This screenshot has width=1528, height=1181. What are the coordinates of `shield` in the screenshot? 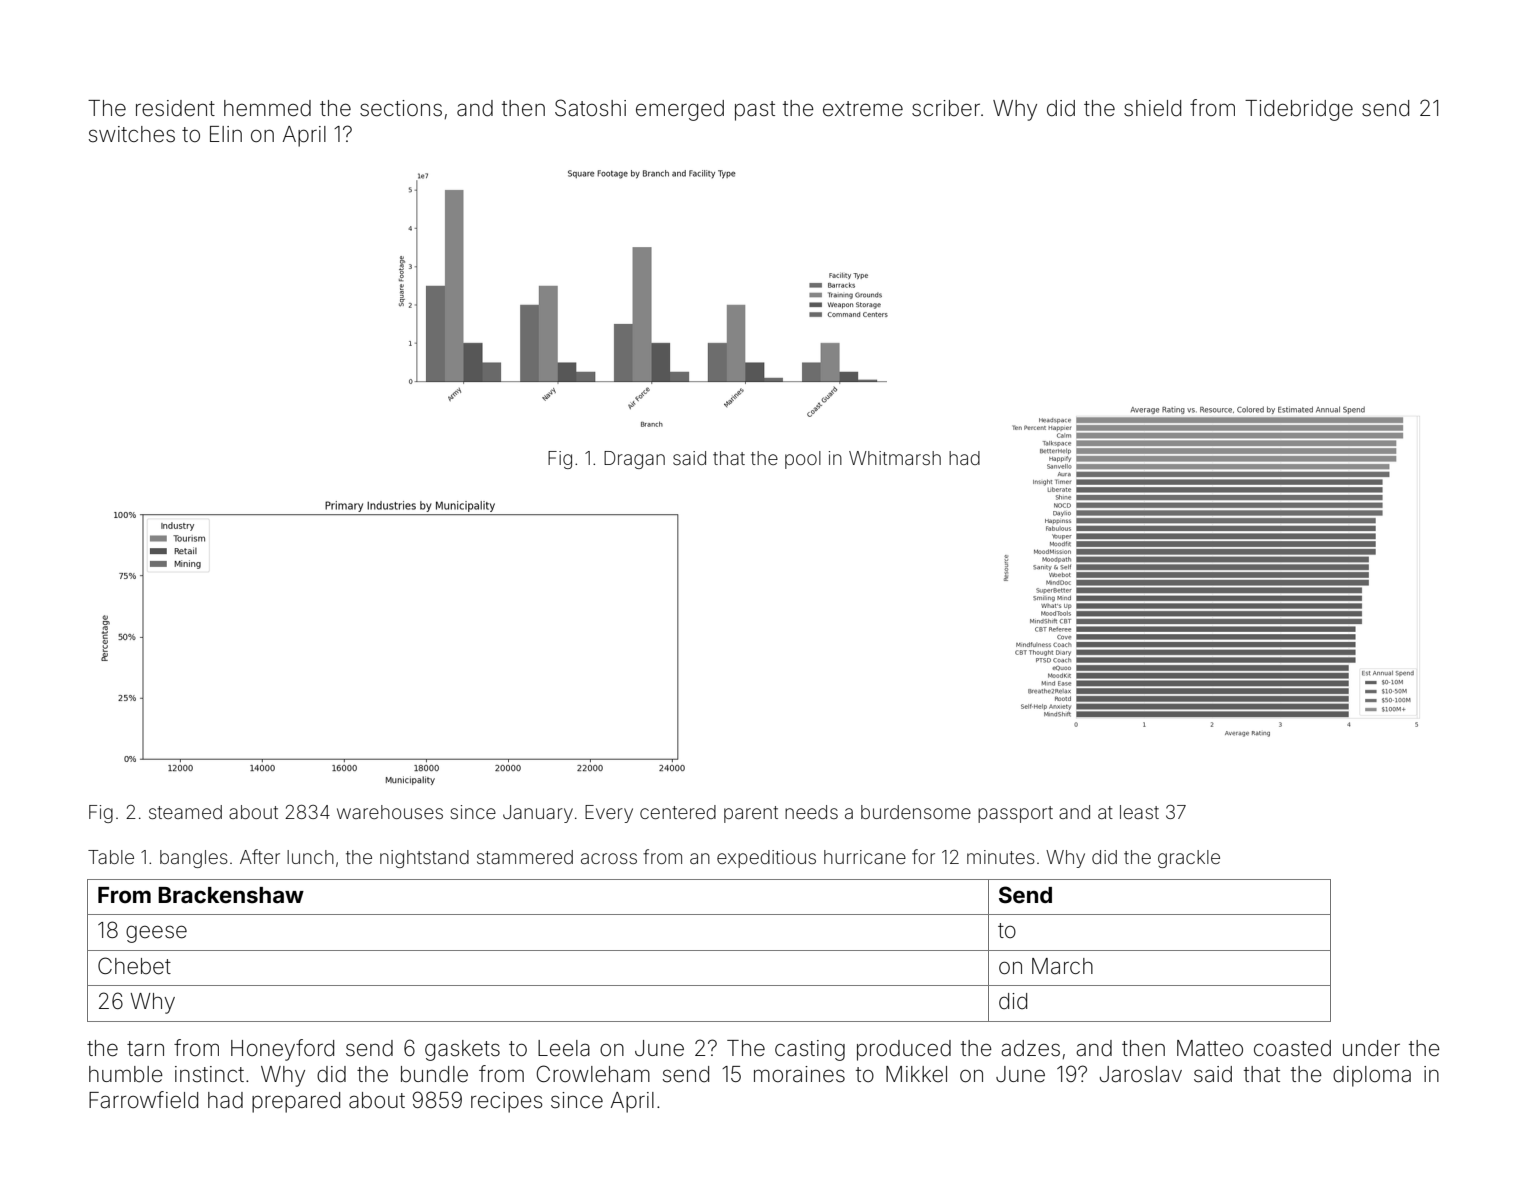 It's located at (1152, 108).
